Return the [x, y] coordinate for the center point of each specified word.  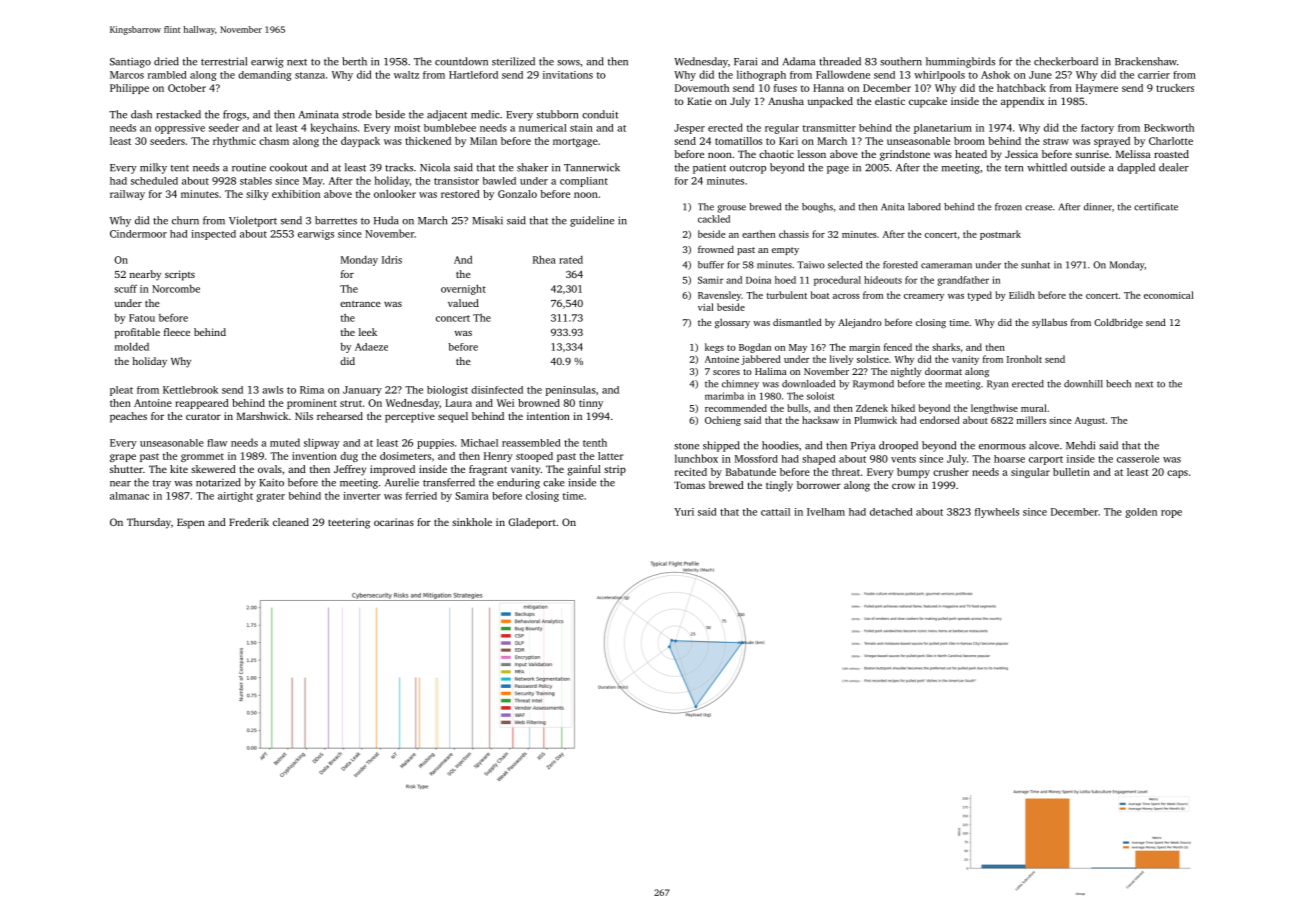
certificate [1156, 207]
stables [256, 181]
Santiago [130, 62]
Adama [799, 61]
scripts [180, 275]
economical [1169, 295]
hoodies [780, 445]
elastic [890, 101]
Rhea [544, 259]
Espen [191, 523]
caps [1177, 474]
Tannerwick [592, 167]
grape [123, 458]
